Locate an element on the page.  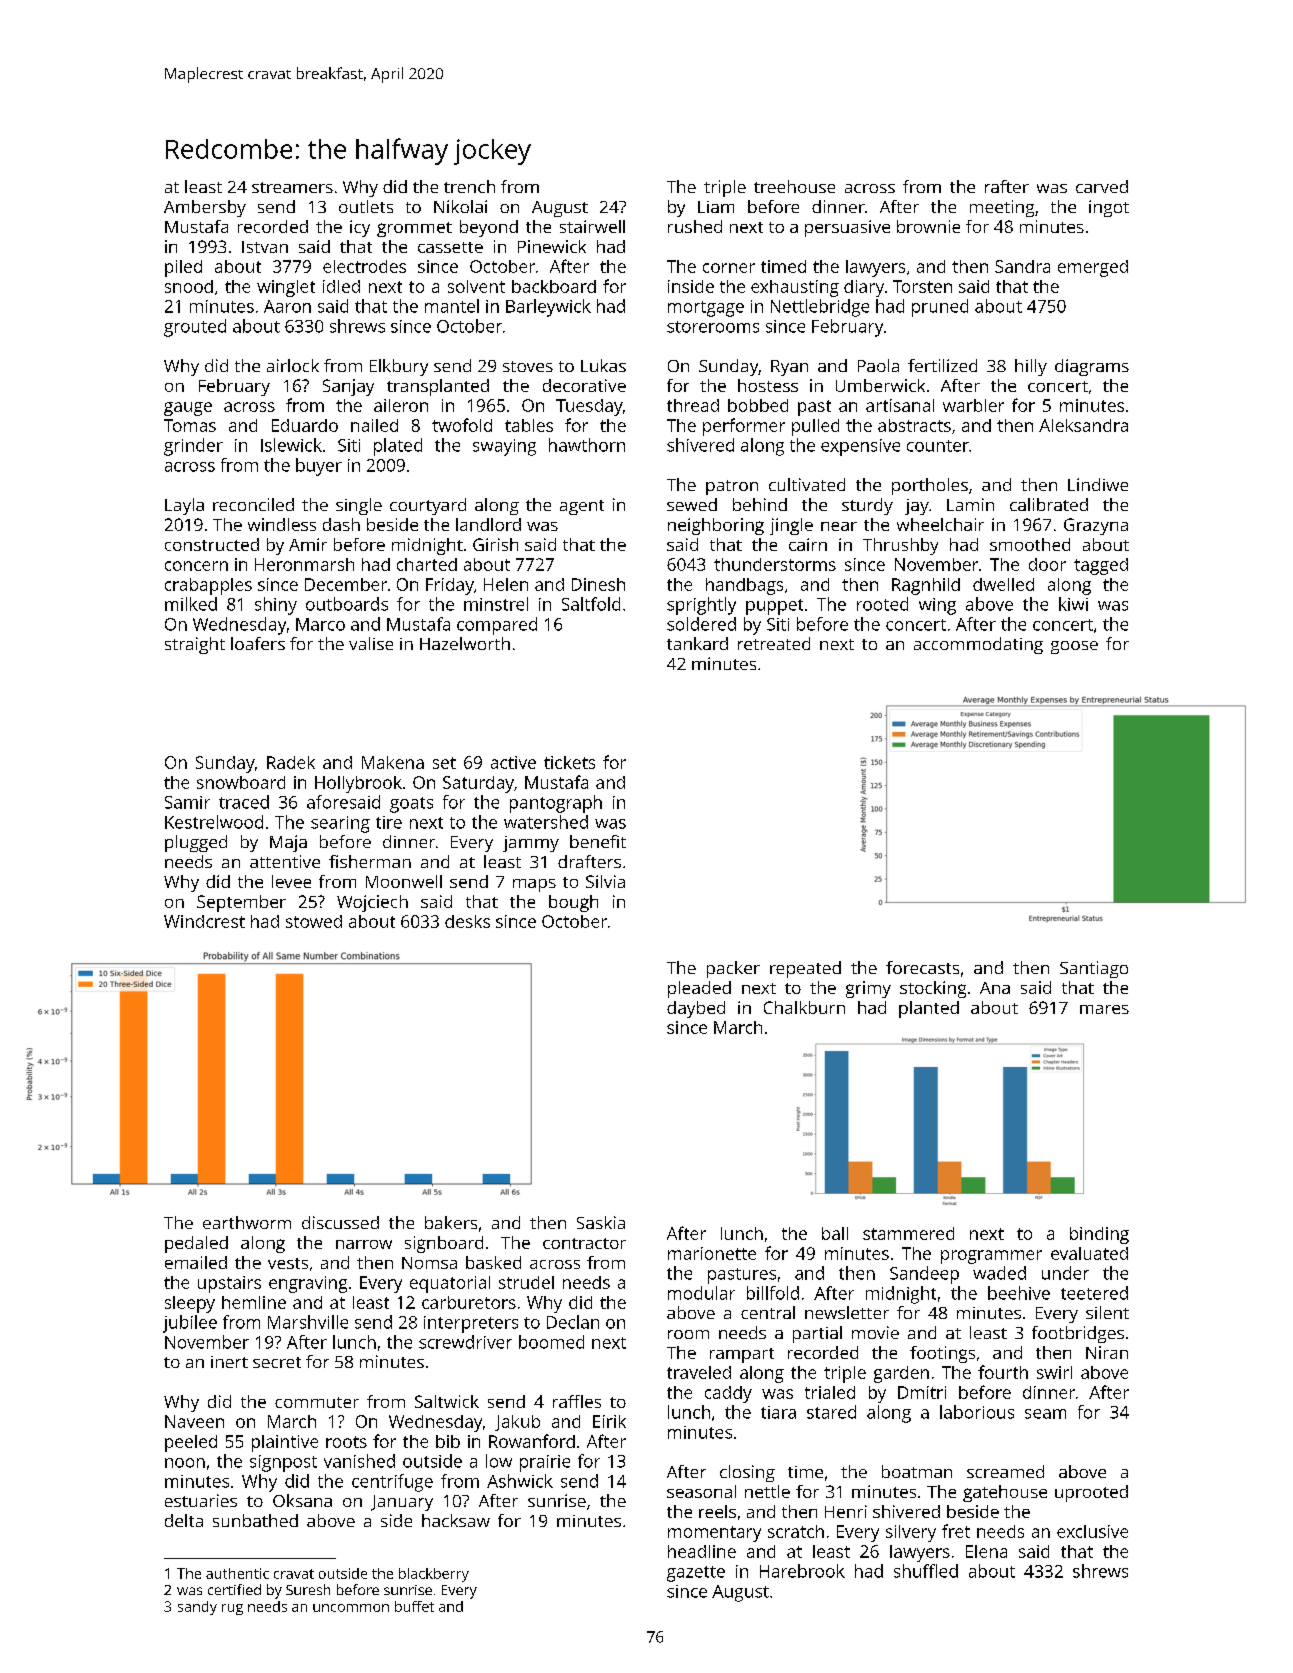
wheelchair is located at coordinates (940, 524).
